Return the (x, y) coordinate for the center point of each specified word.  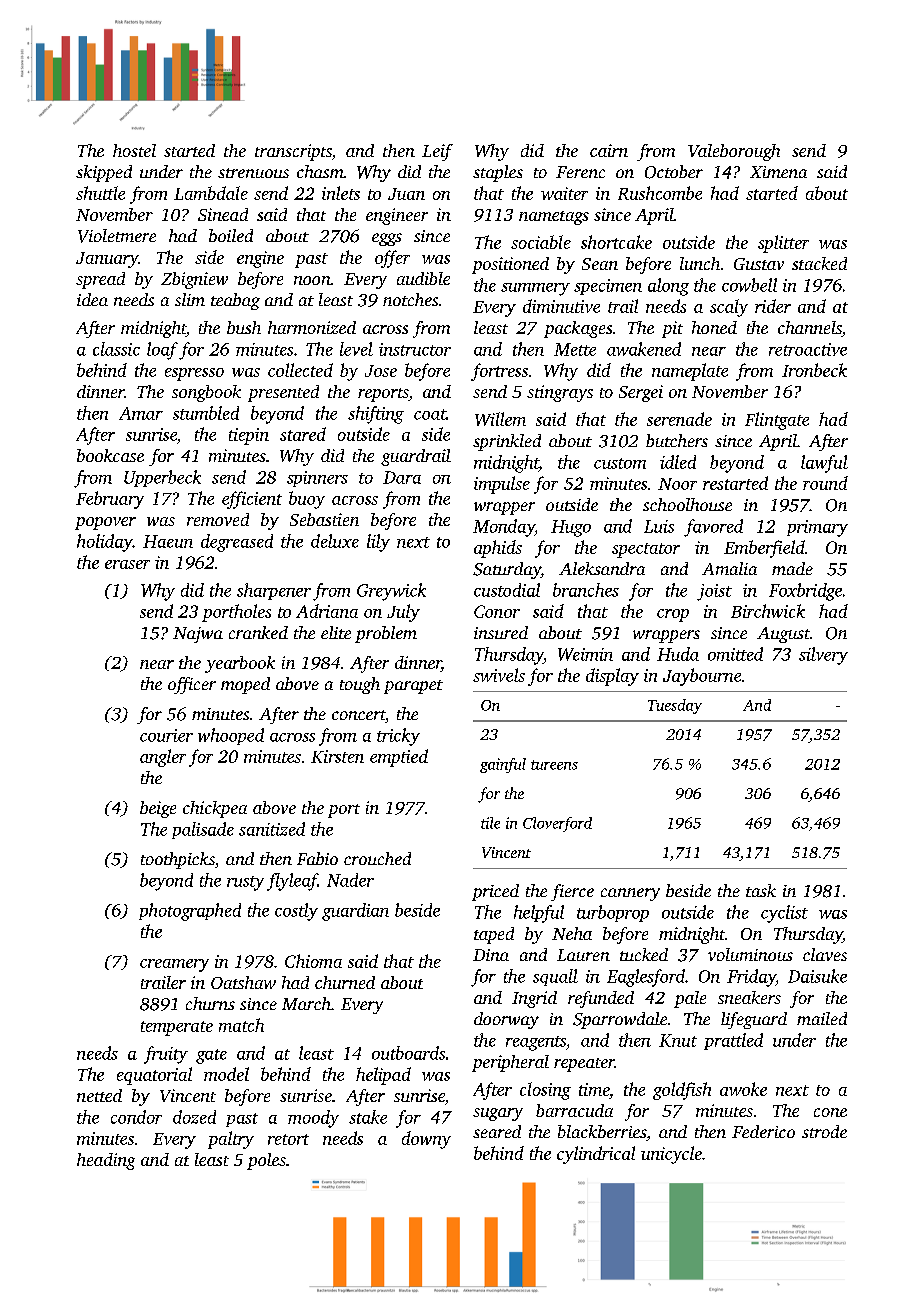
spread (100, 280)
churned (345, 982)
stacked (819, 263)
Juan (406, 194)
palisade (203, 830)
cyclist (784, 914)
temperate (177, 1028)
